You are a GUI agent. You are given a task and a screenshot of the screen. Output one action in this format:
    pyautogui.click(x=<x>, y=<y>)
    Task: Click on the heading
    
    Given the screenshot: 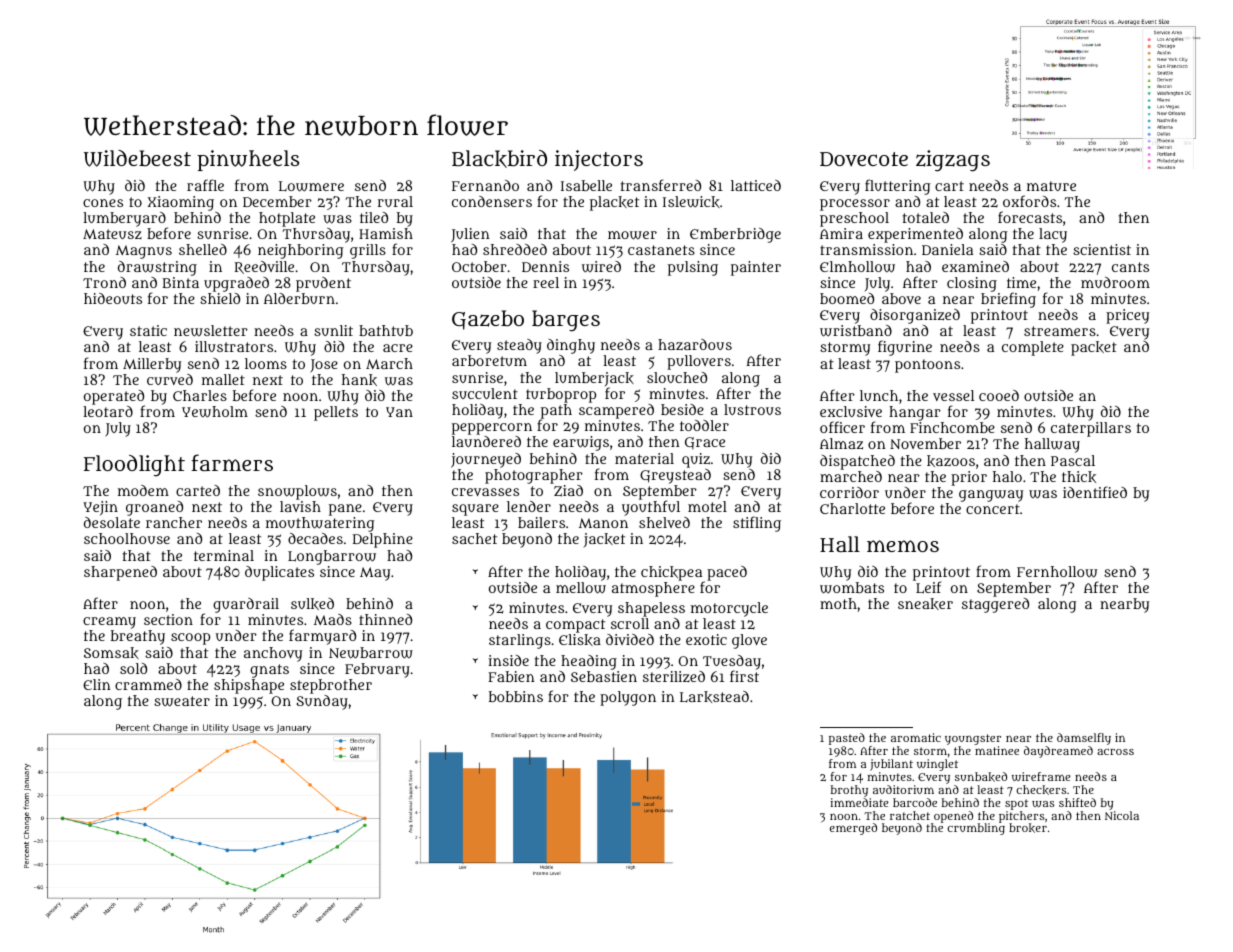 What is the action you would take?
    pyautogui.click(x=589, y=662)
